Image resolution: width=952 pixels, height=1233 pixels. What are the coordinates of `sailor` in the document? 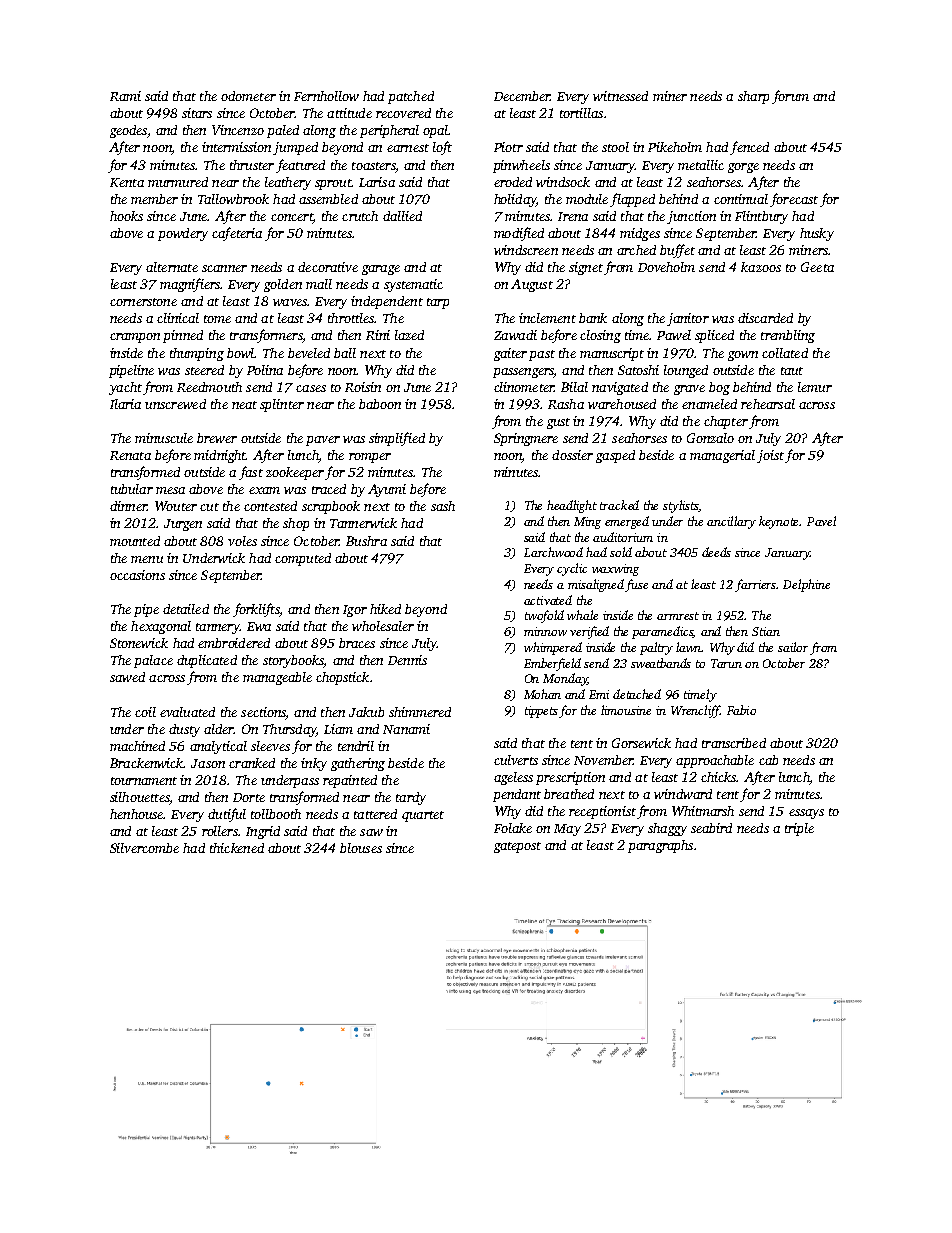 It's located at (793, 647).
